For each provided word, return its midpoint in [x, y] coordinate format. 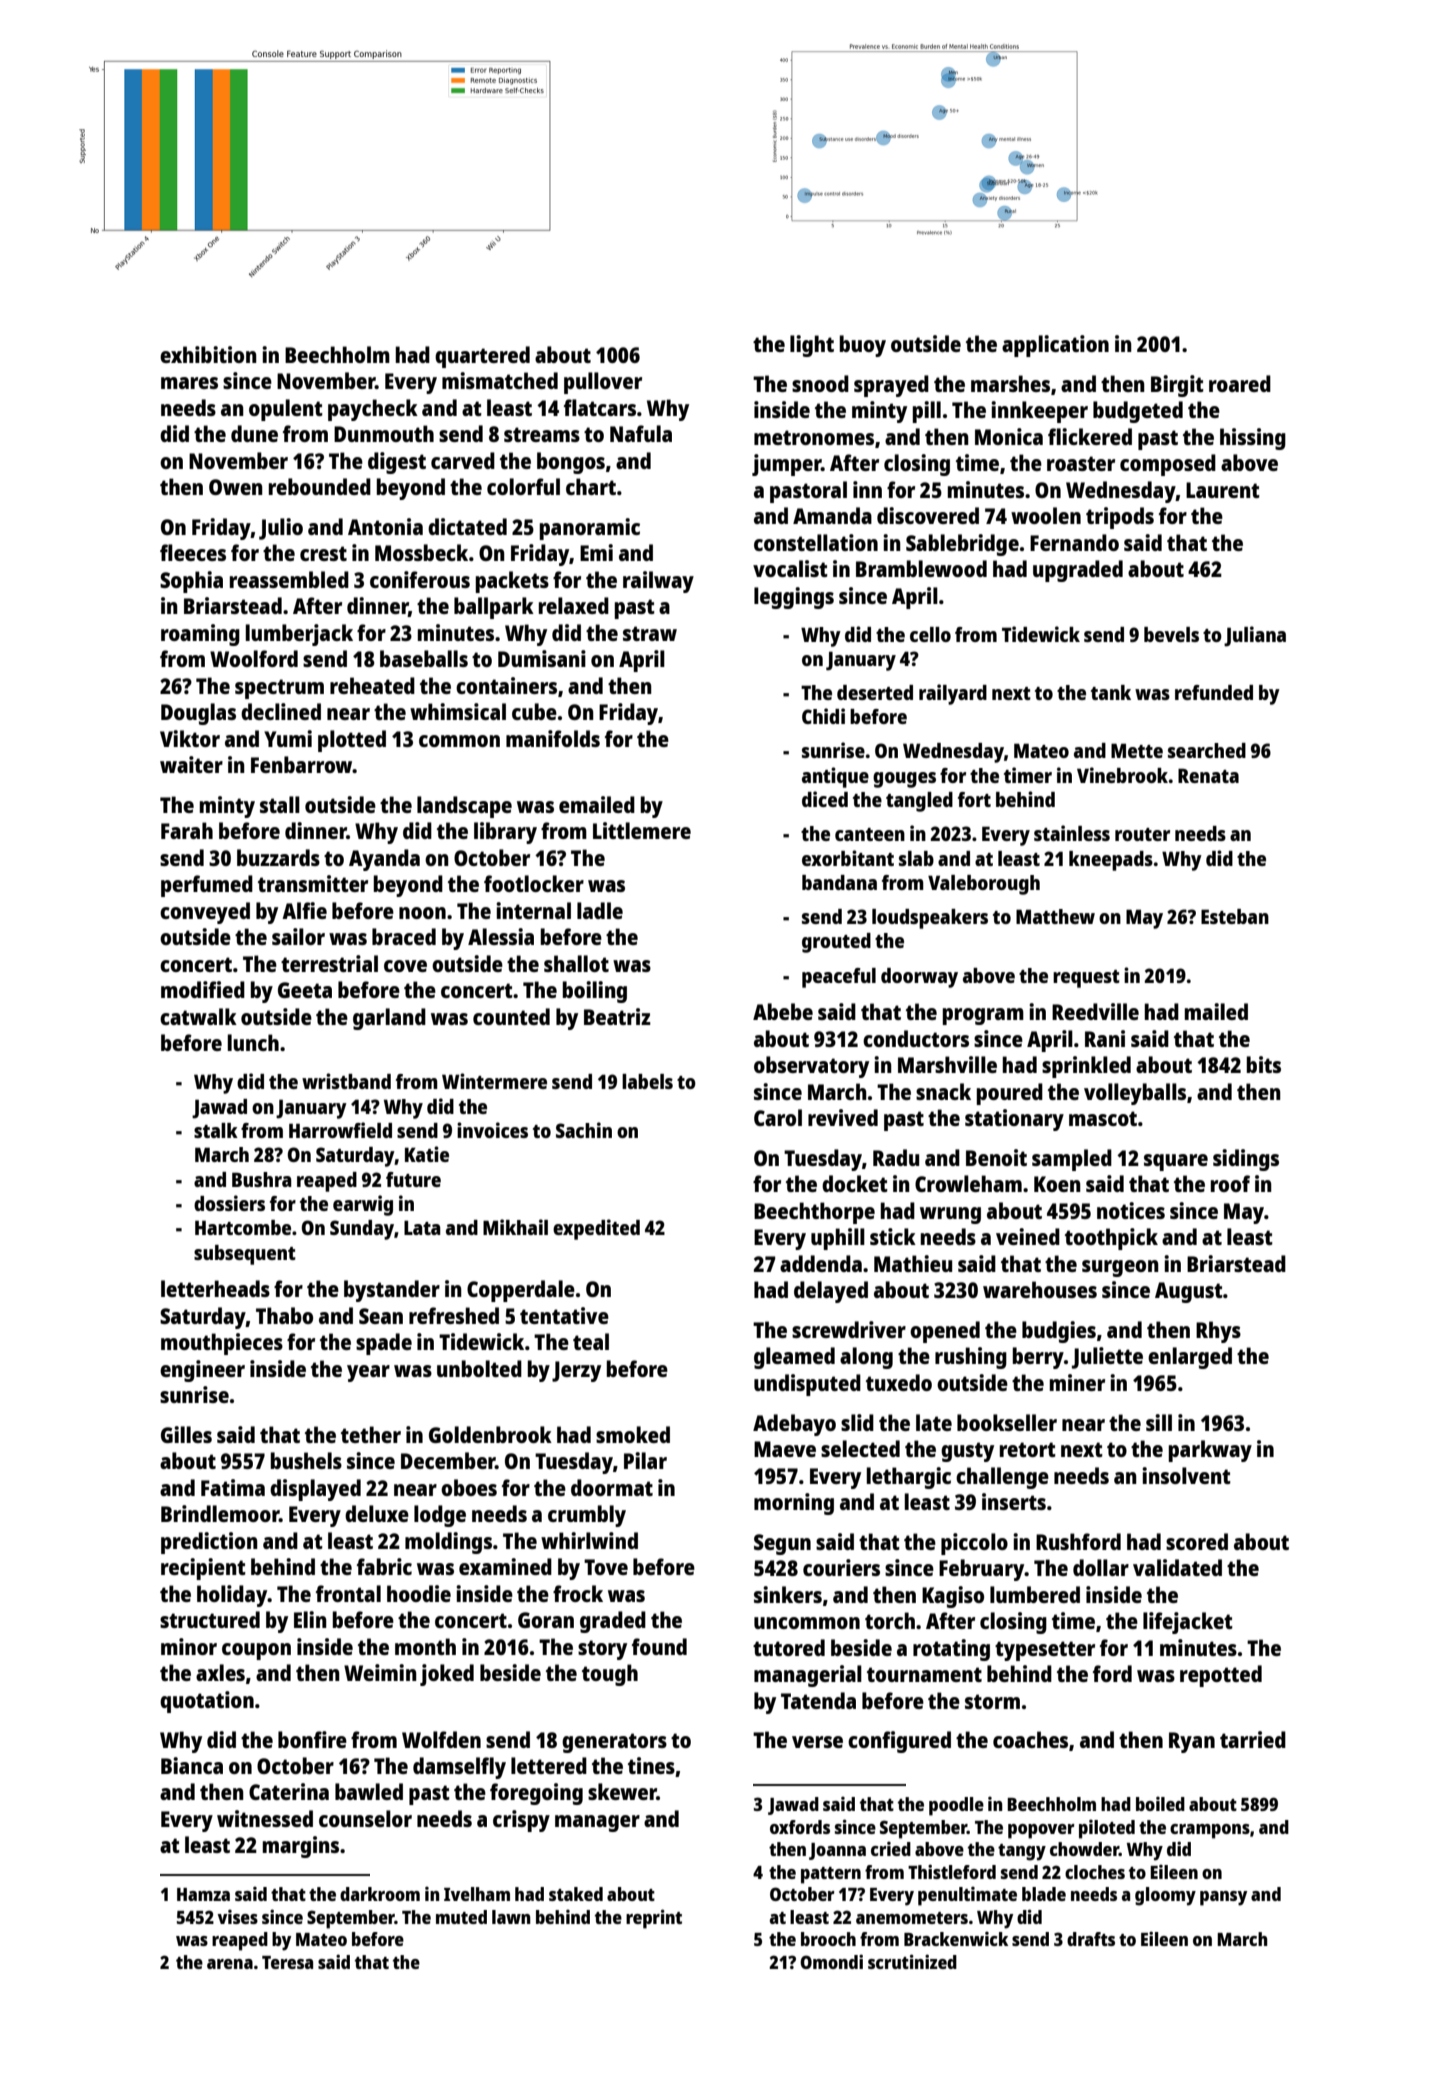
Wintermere [494, 1081]
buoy [863, 346]
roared [1240, 383]
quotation [207, 1702]
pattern [831, 1875]
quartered [482, 357]
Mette [1137, 750]
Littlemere [642, 830]
